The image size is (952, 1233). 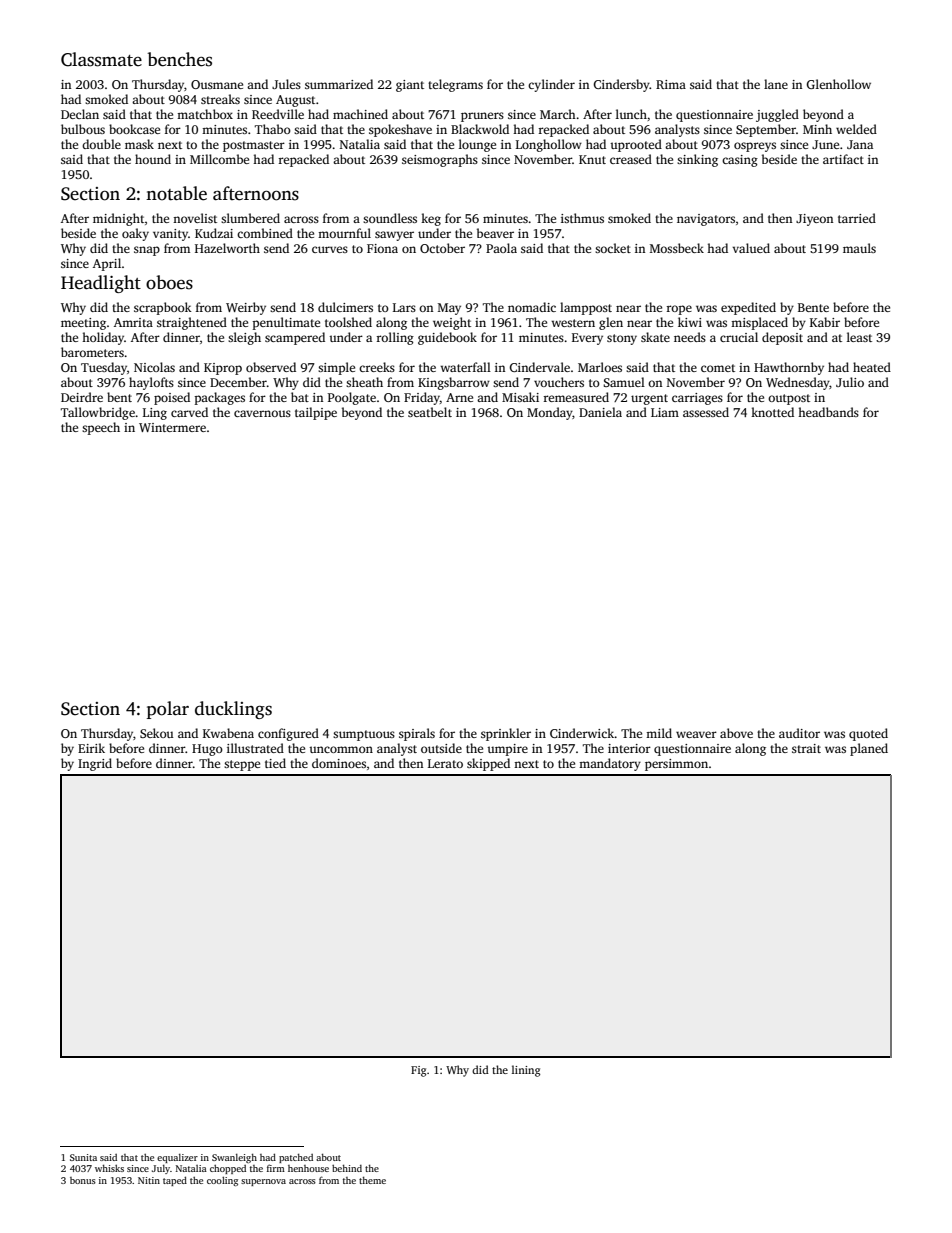 I want to click on headbands, so click(x=828, y=412).
